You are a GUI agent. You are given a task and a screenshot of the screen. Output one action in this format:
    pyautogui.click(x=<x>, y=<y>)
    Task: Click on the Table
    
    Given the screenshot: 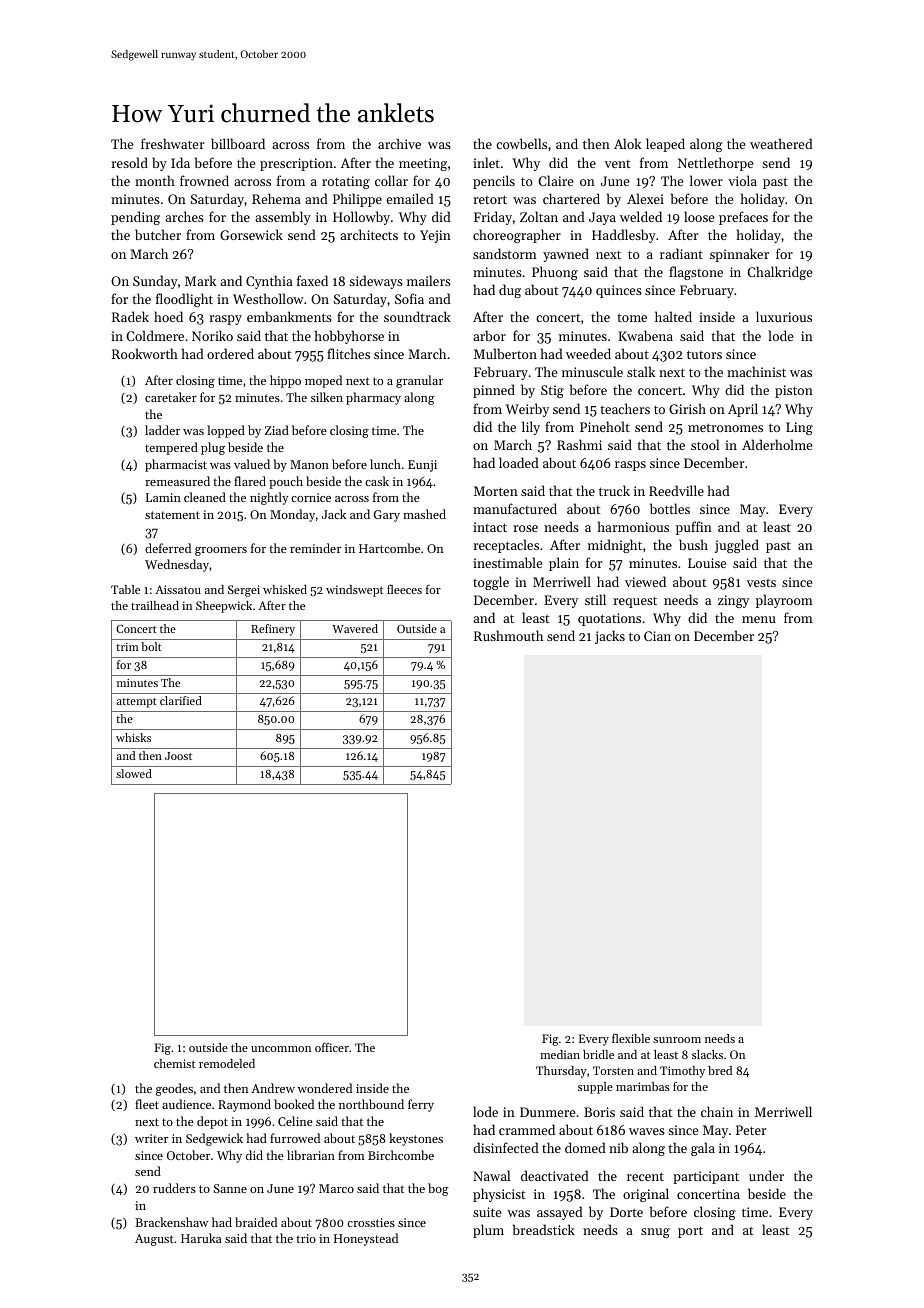 What is the action you would take?
    pyautogui.click(x=125, y=589)
